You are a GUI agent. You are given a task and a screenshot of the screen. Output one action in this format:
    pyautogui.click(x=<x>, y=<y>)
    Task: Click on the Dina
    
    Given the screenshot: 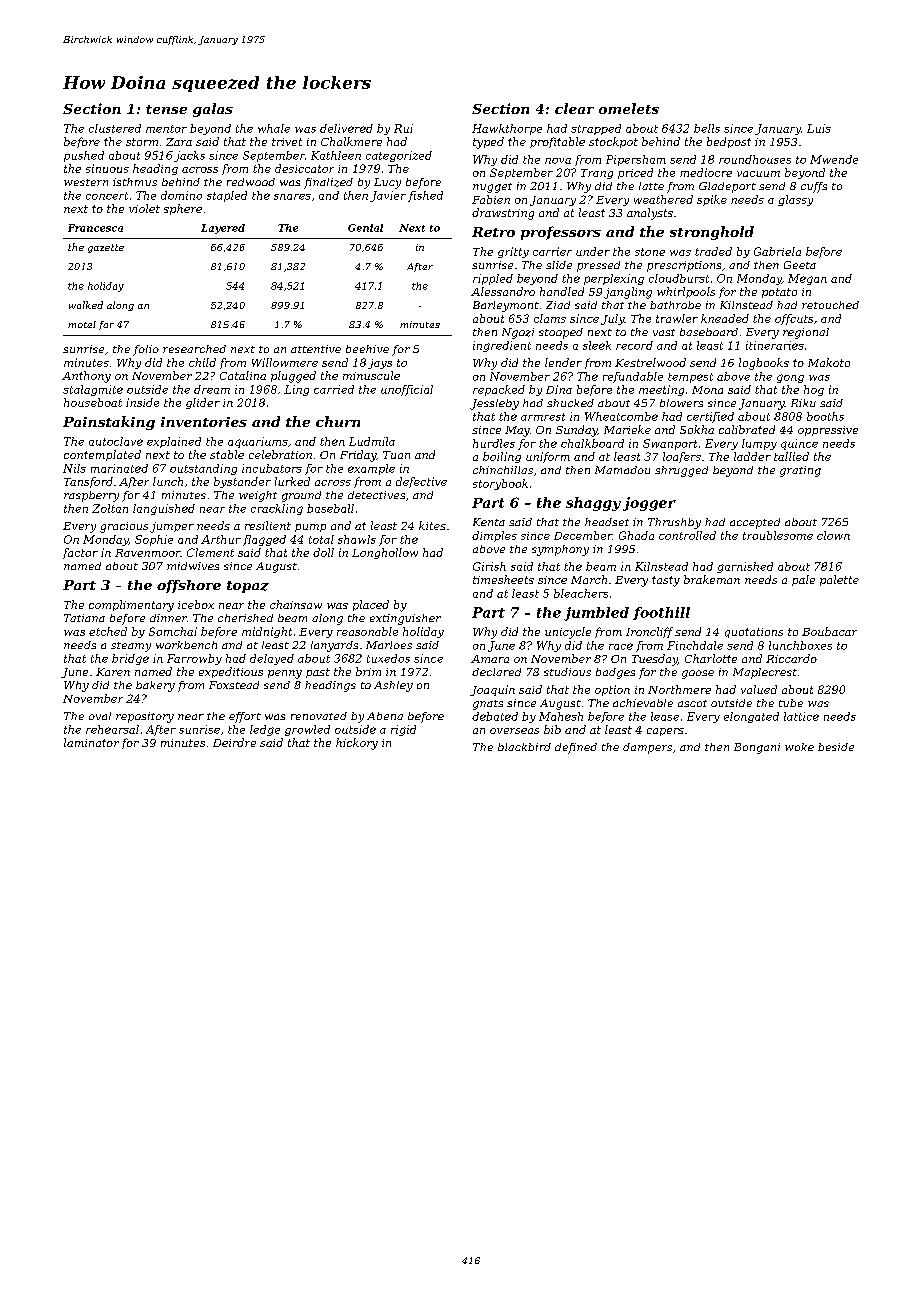 What is the action you would take?
    pyautogui.click(x=559, y=389)
